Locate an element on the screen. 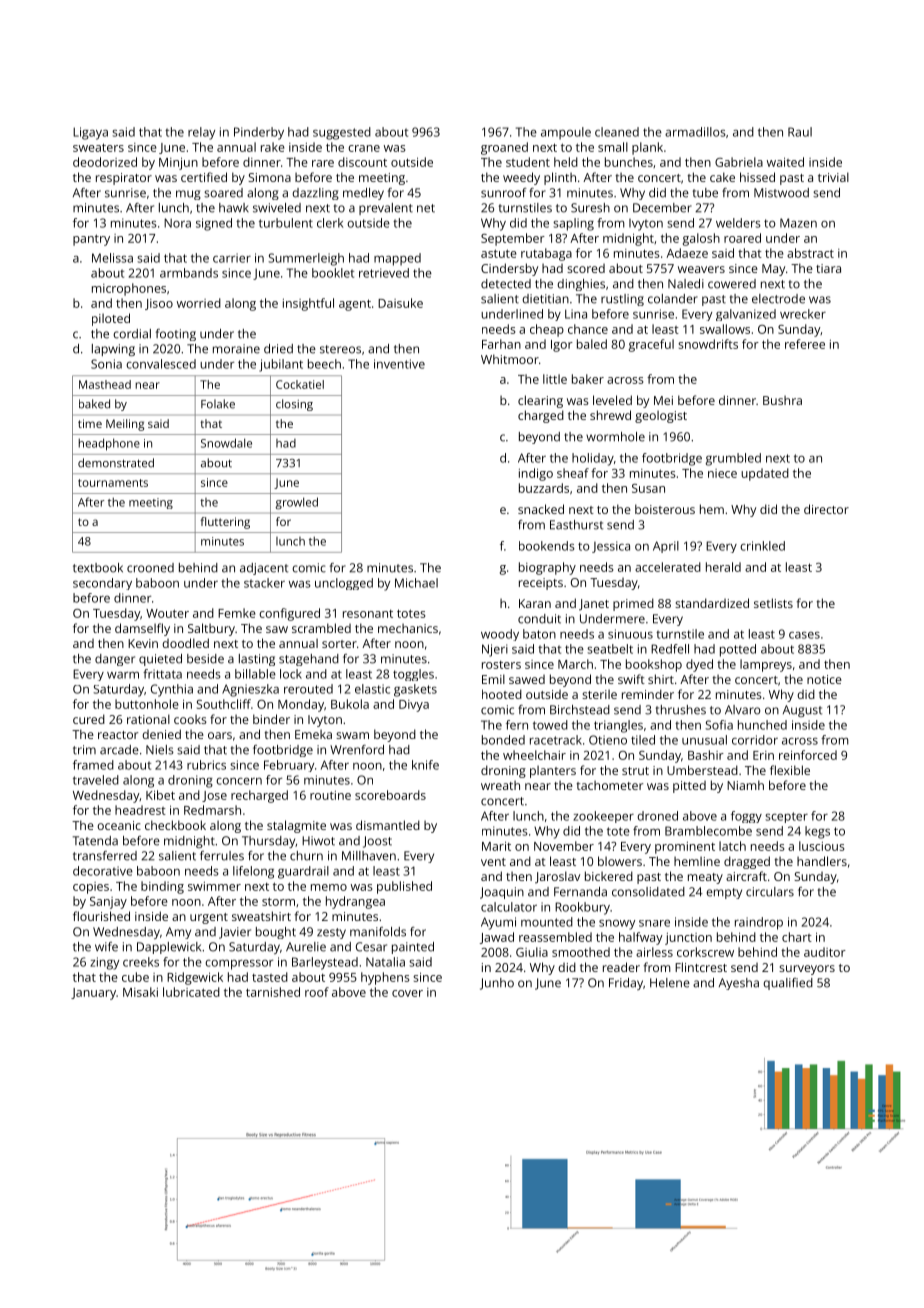 The image size is (924, 1308). Ligaya is located at coordinates (90, 133).
